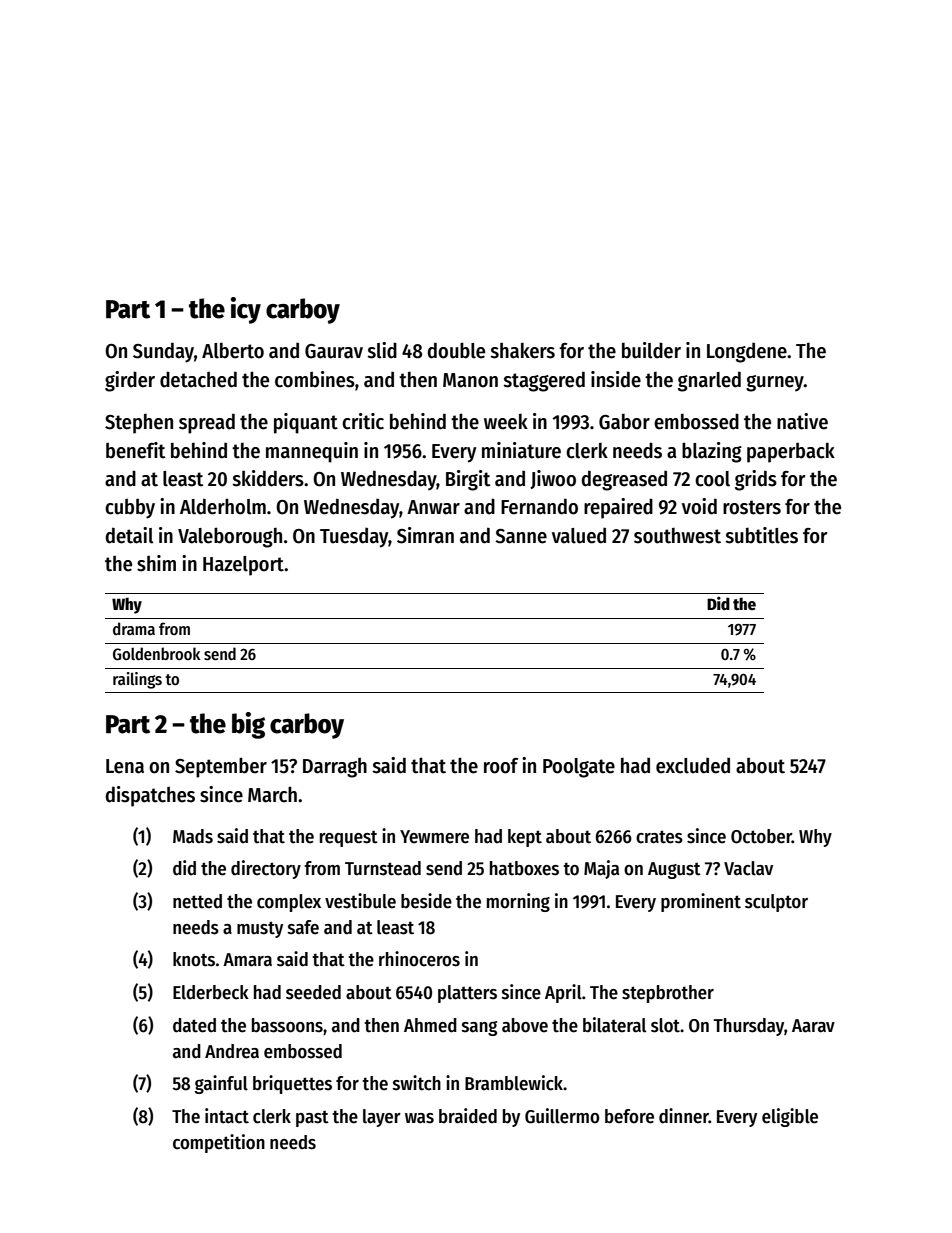 This screenshot has width=952, height=1233. What do you see at coordinates (130, 381) in the screenshot?
I see `girder` at bounding box center [130, 381].
